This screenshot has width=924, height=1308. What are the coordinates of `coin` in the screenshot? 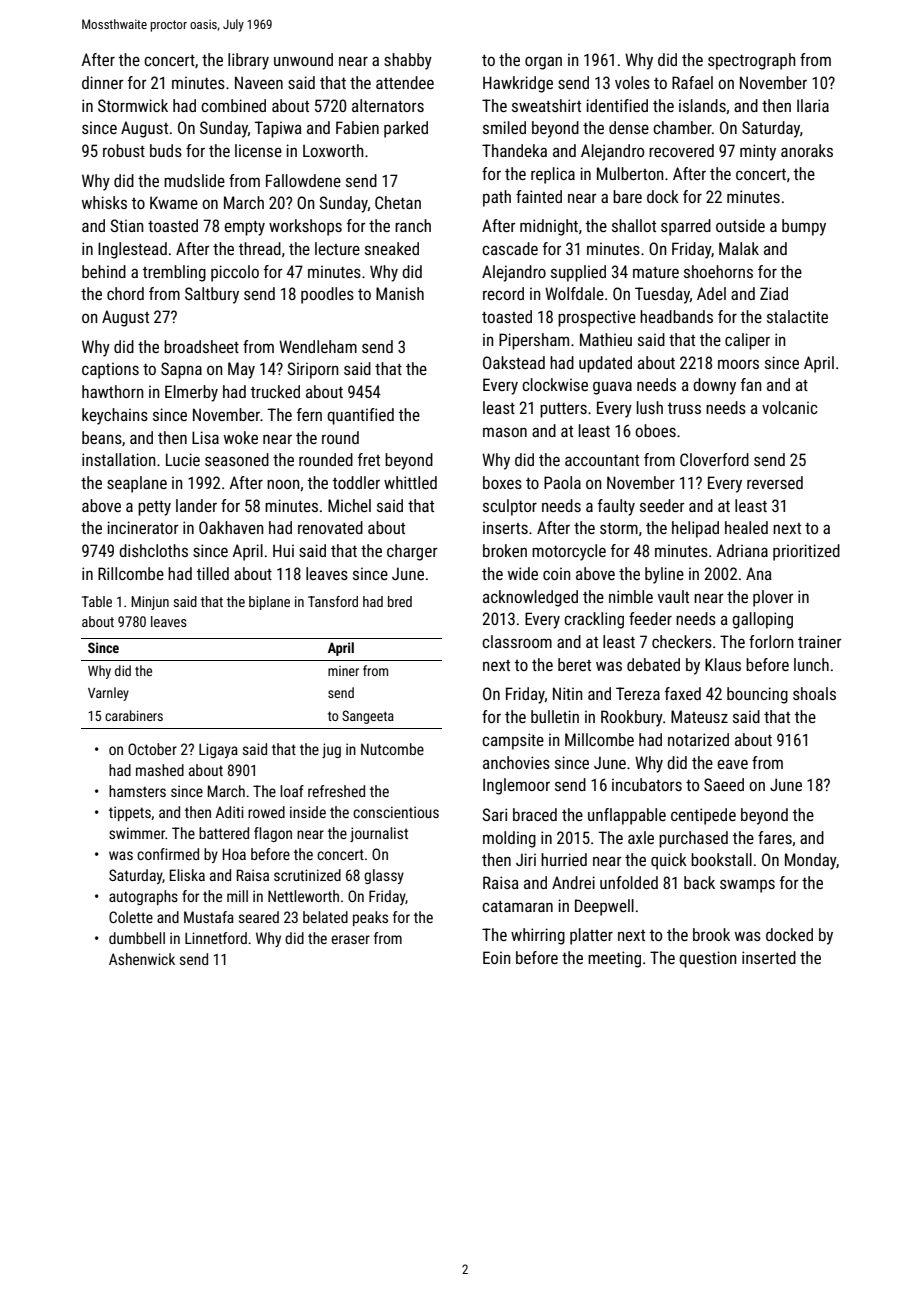 It's located at (557, 573).
